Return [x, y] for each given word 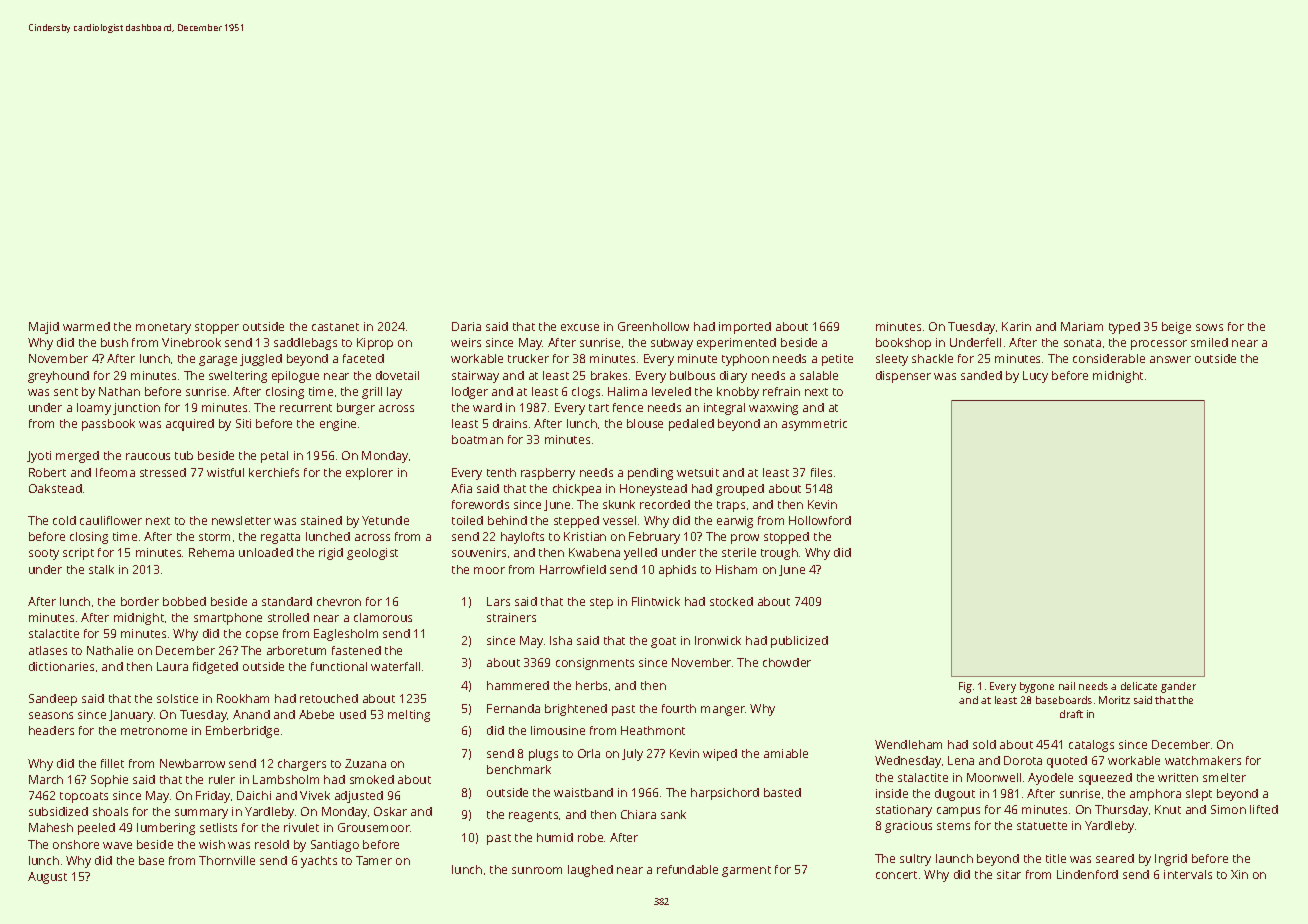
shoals [110, 811]
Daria [466, 326]
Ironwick [718, 640]
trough [779, 554]
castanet [335, 327]
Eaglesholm [346, 635]
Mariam [1082, 326]
